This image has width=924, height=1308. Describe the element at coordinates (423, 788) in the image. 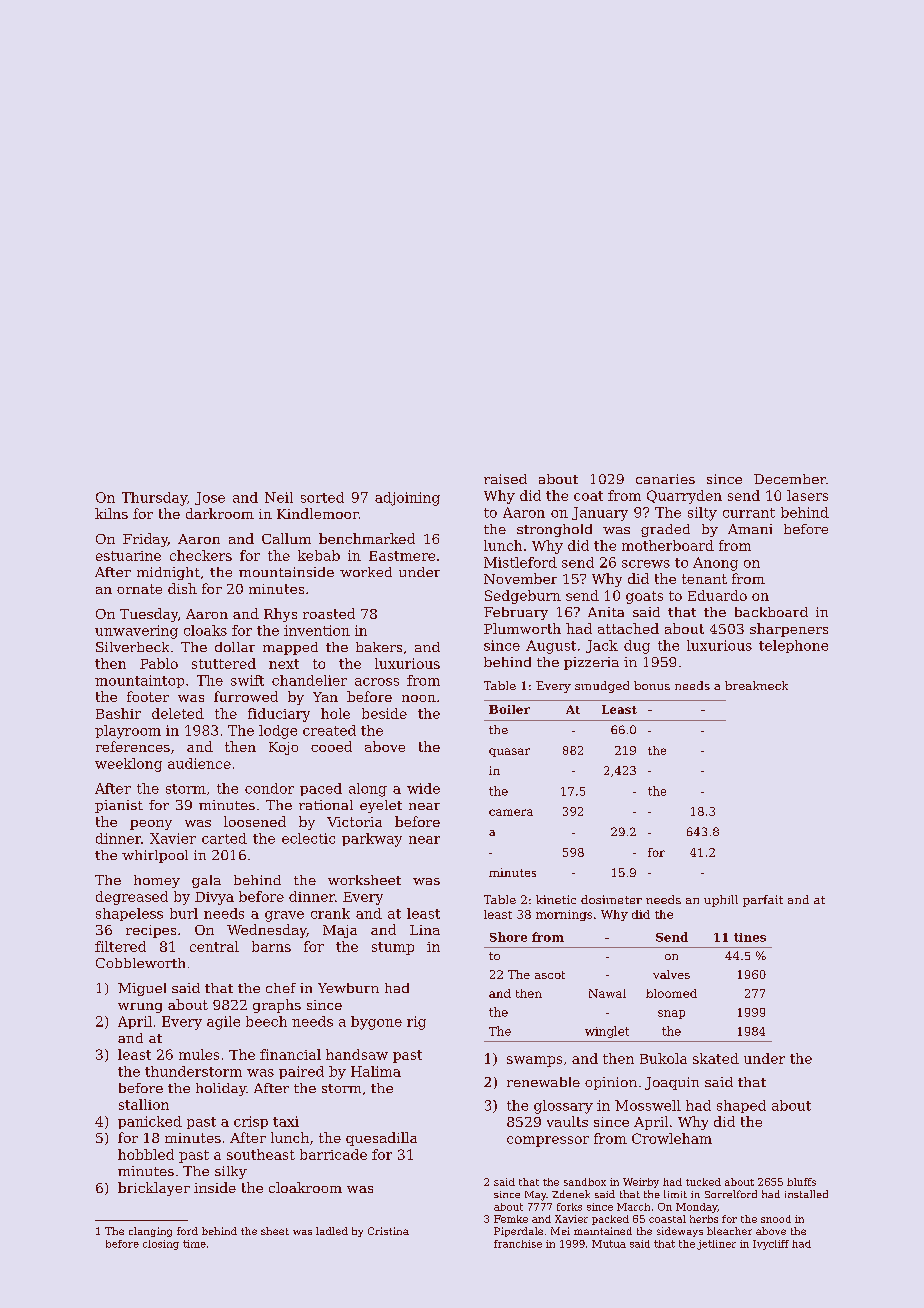

I see `wide` at that location.
